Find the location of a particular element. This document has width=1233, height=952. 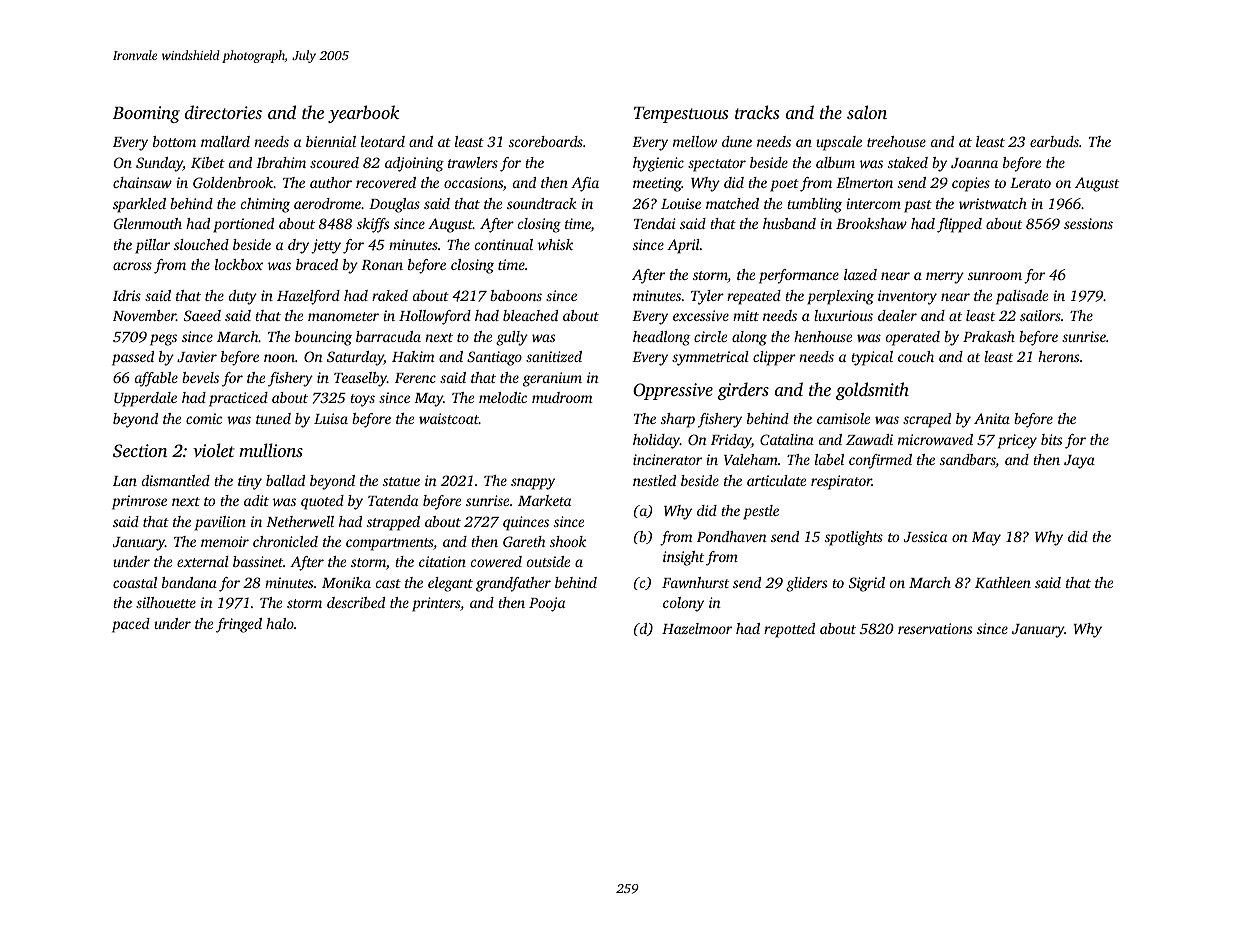

herons is located at coordinates (1058, 356).
